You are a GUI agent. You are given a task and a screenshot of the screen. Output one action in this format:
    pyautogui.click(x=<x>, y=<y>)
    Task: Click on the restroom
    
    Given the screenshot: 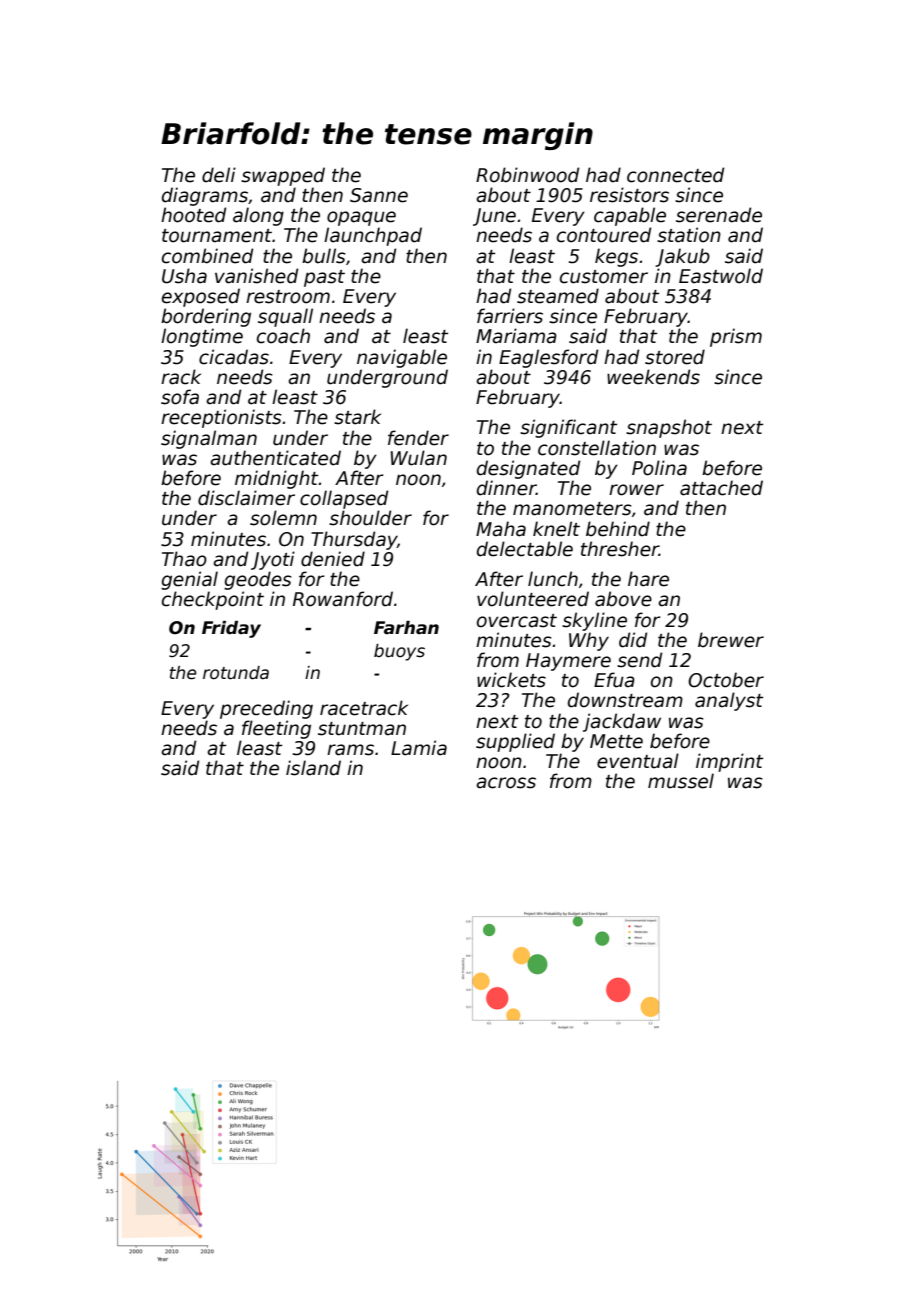 What is the action you would take?
    pyautogui.click(x=288, y=297)
